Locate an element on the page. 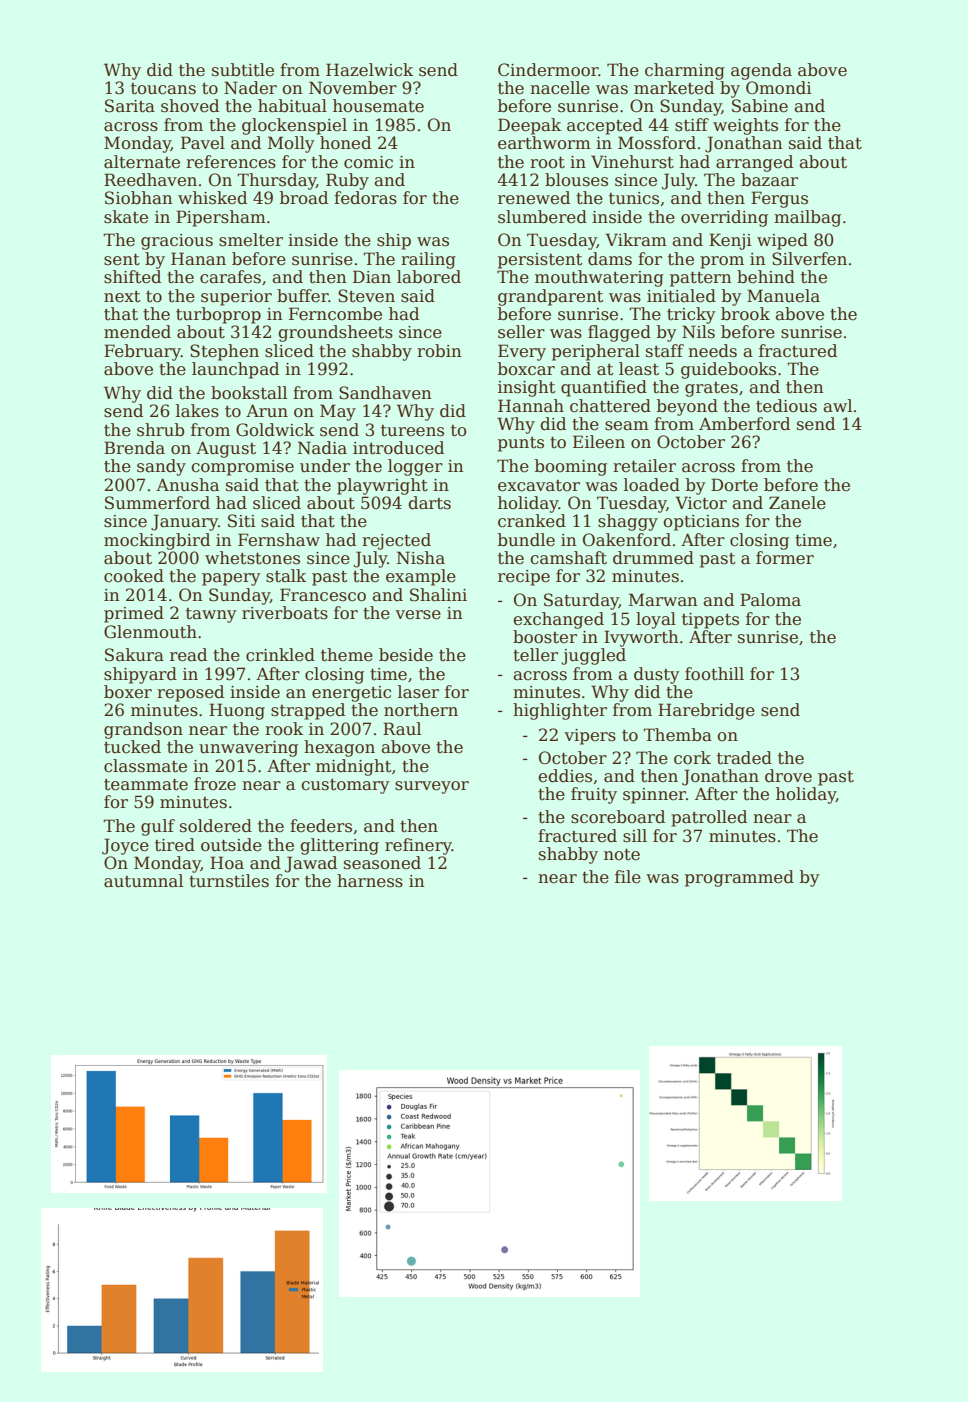 Image resolution: width=968 pixels, height=1402 pixels. Nader is located at coordinates (250, 88).
